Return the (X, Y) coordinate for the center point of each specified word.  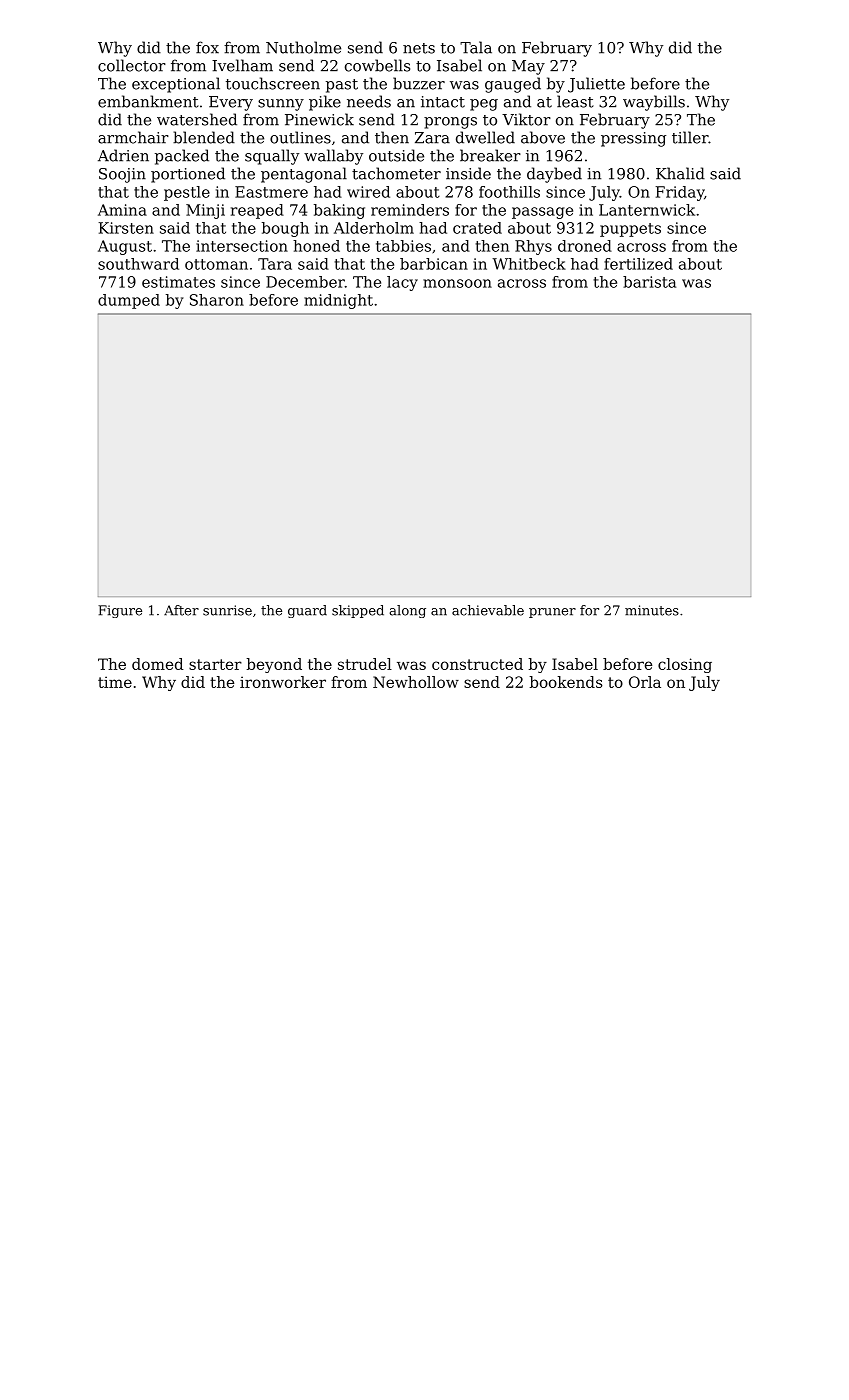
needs (369, 101)
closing (685, 665)
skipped (358, 611)
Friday (679, 193)
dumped (129, 301)
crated (477, 228)
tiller (690, 137)
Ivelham (242, 65)
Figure (120, 611)
